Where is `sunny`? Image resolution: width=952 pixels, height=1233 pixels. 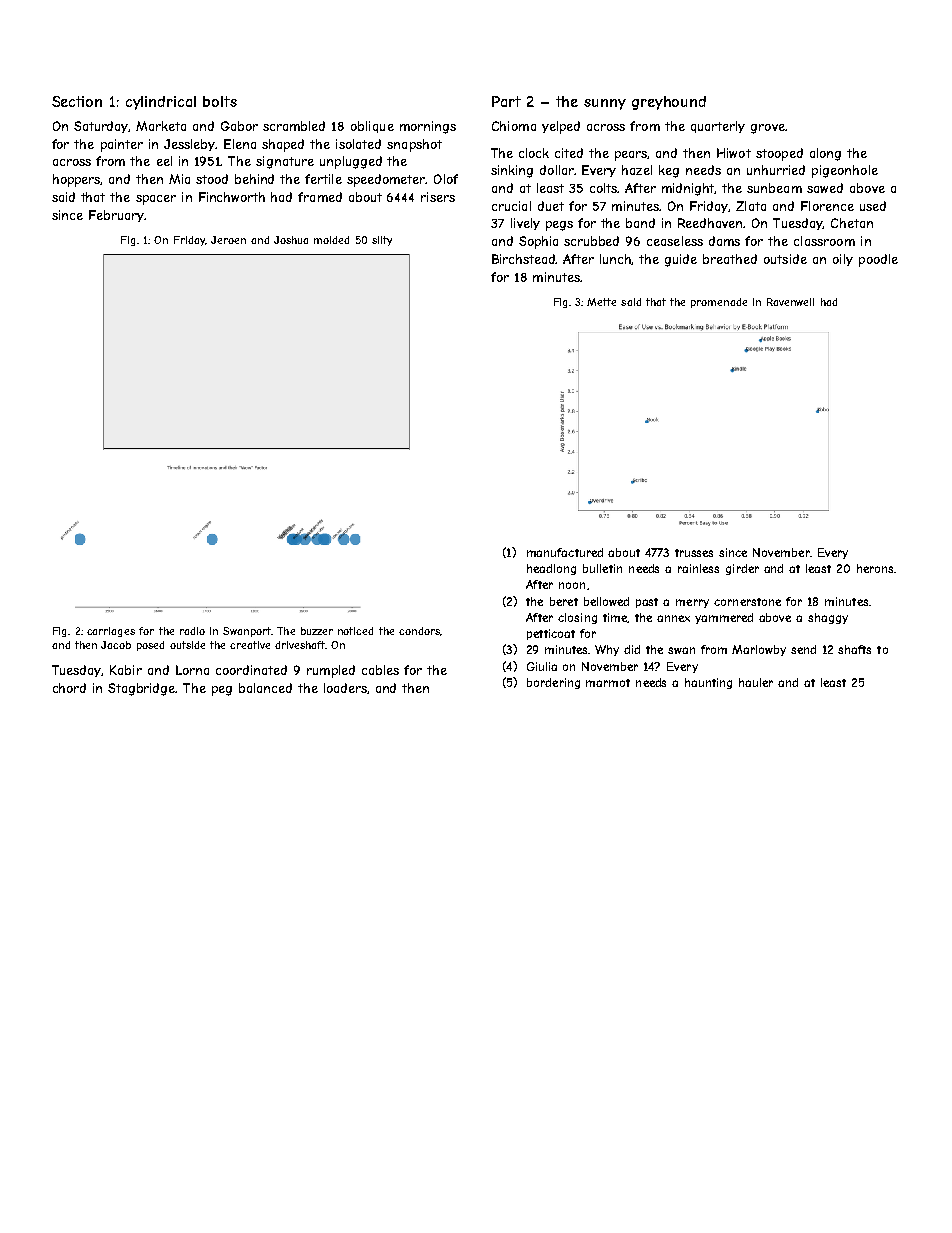
sunny is located at coordinates (605, 104).
